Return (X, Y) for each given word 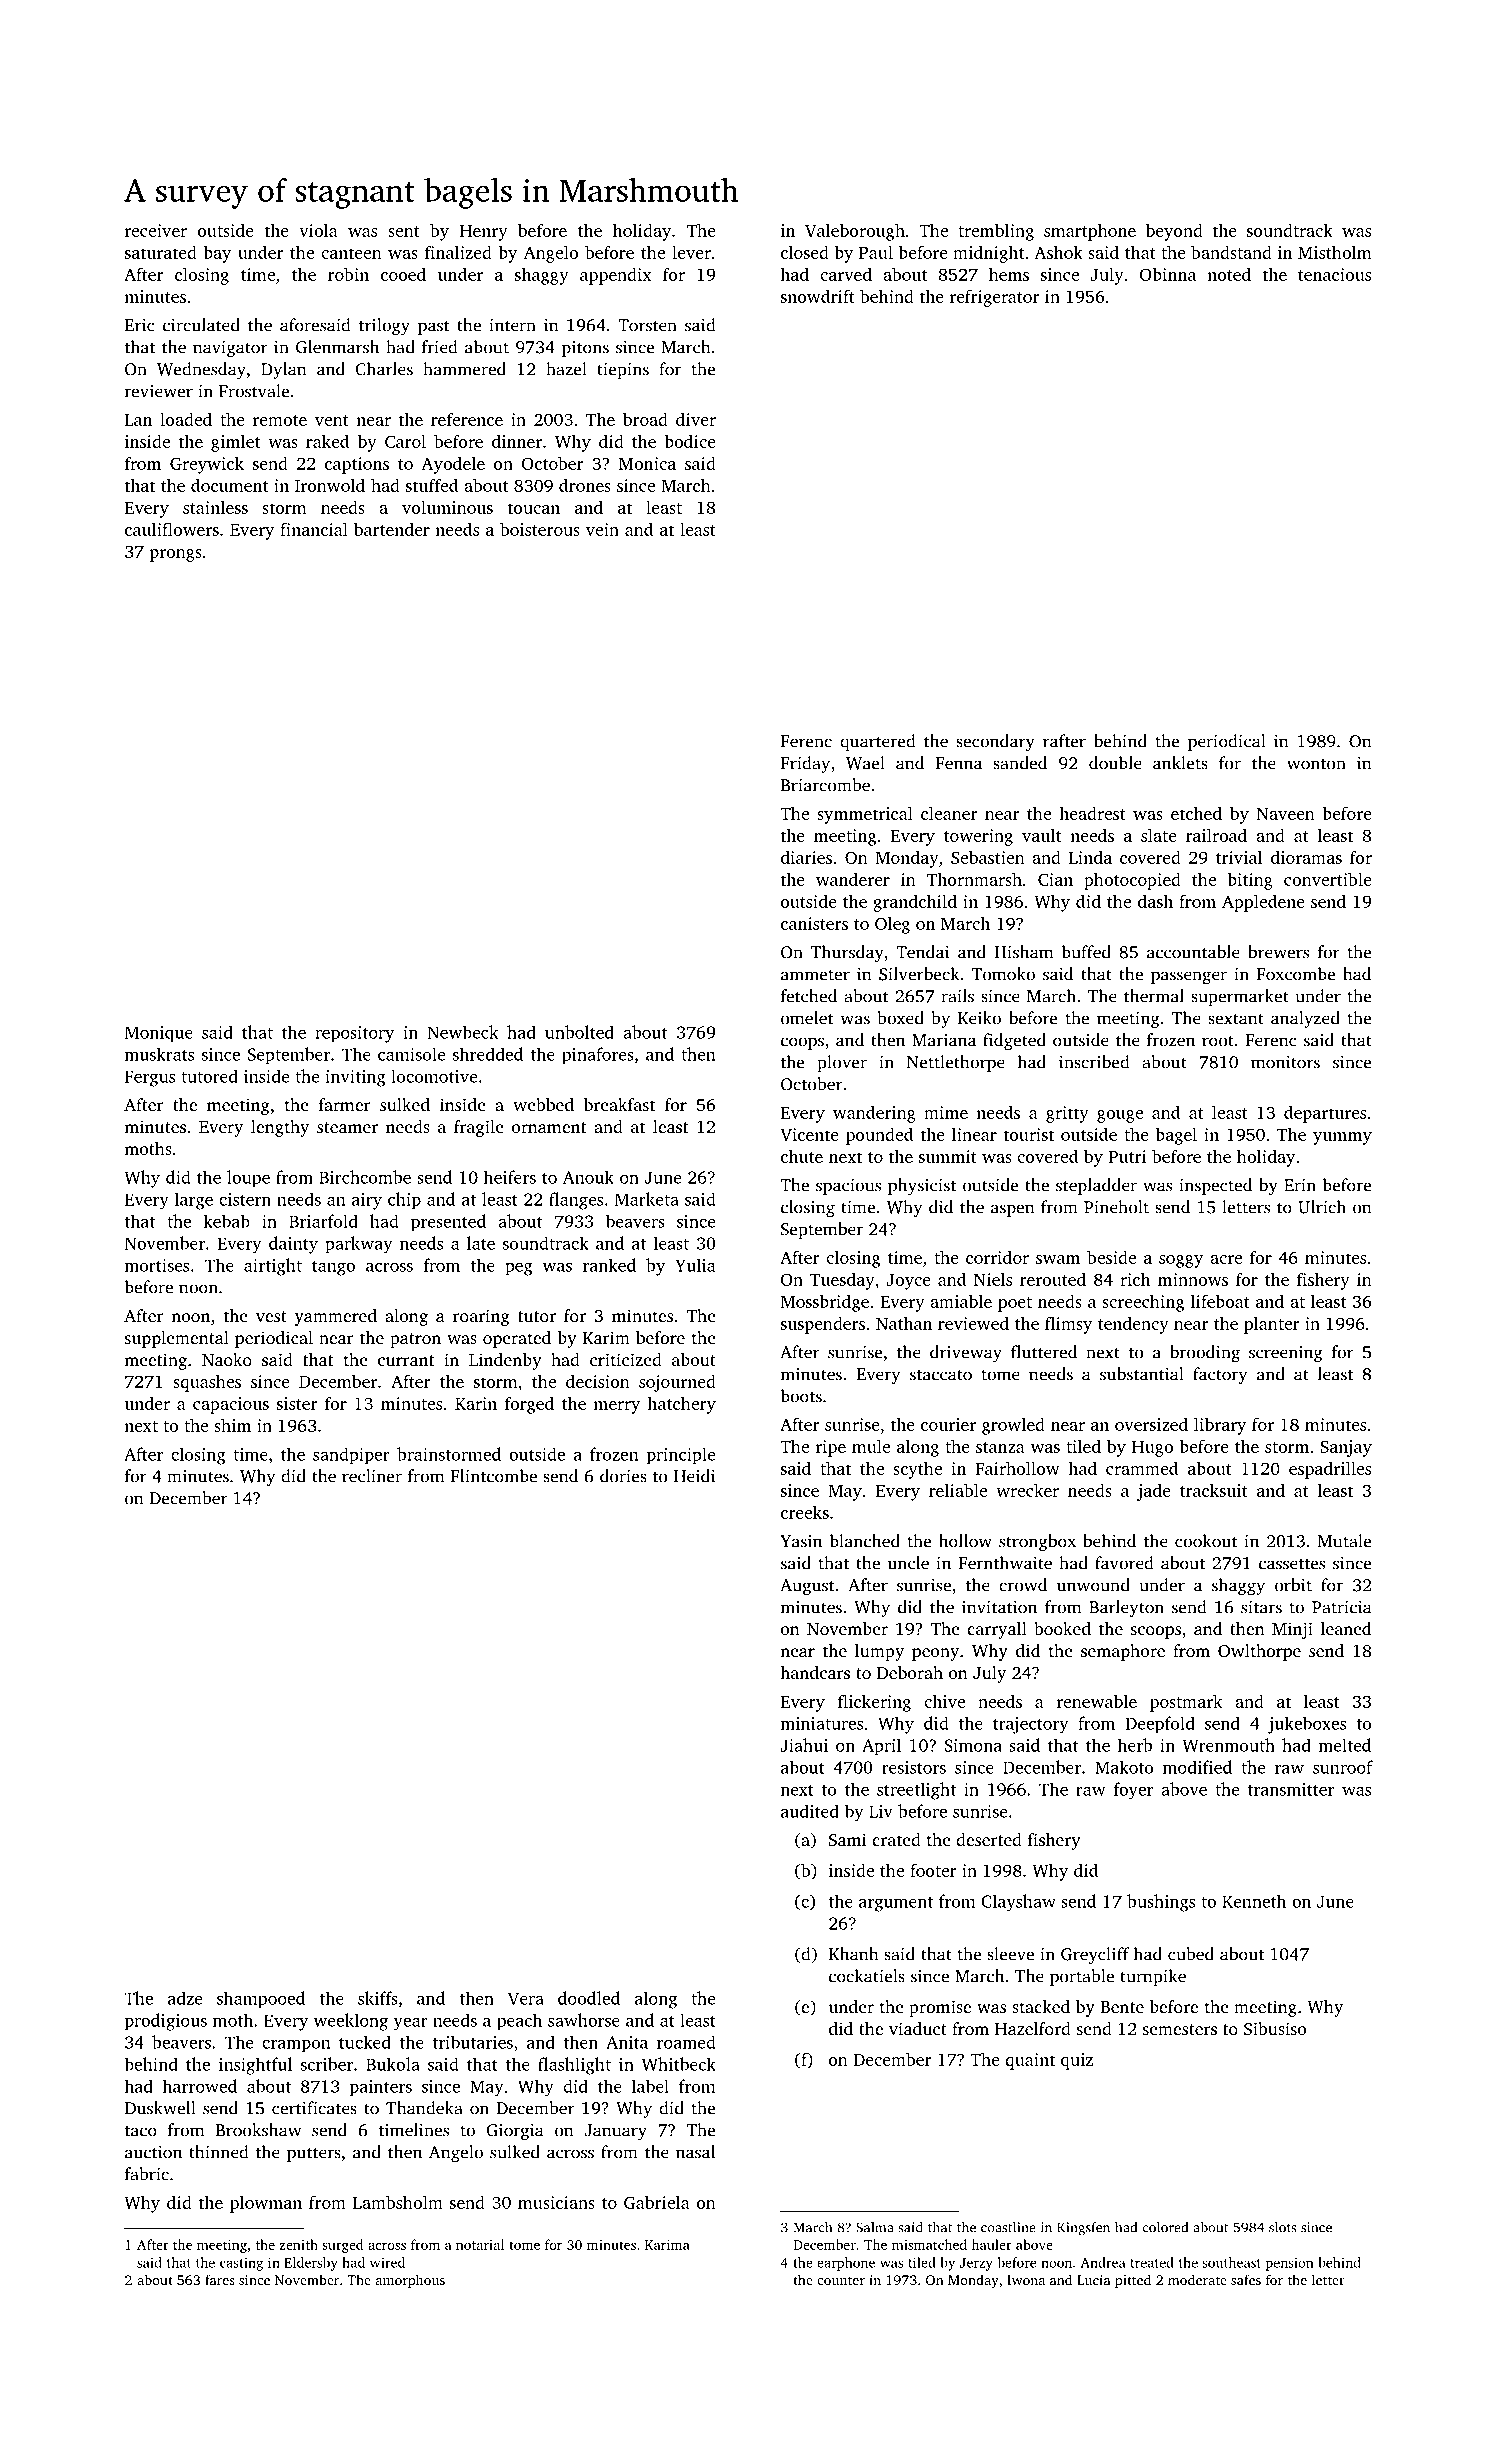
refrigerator (995, 298)
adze (185, 1998)
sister (297, 1403)
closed (805, 252)
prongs (176, 555)
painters (381, 2088)
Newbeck (462, 1032)
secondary (995, 742)
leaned (1346, 1628)
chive (944, 1701)
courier (948, 1424)
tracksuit (1214, 1490)
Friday (805, 765)
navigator (230, 349)
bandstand (1231, 252)
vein (602, 529)
